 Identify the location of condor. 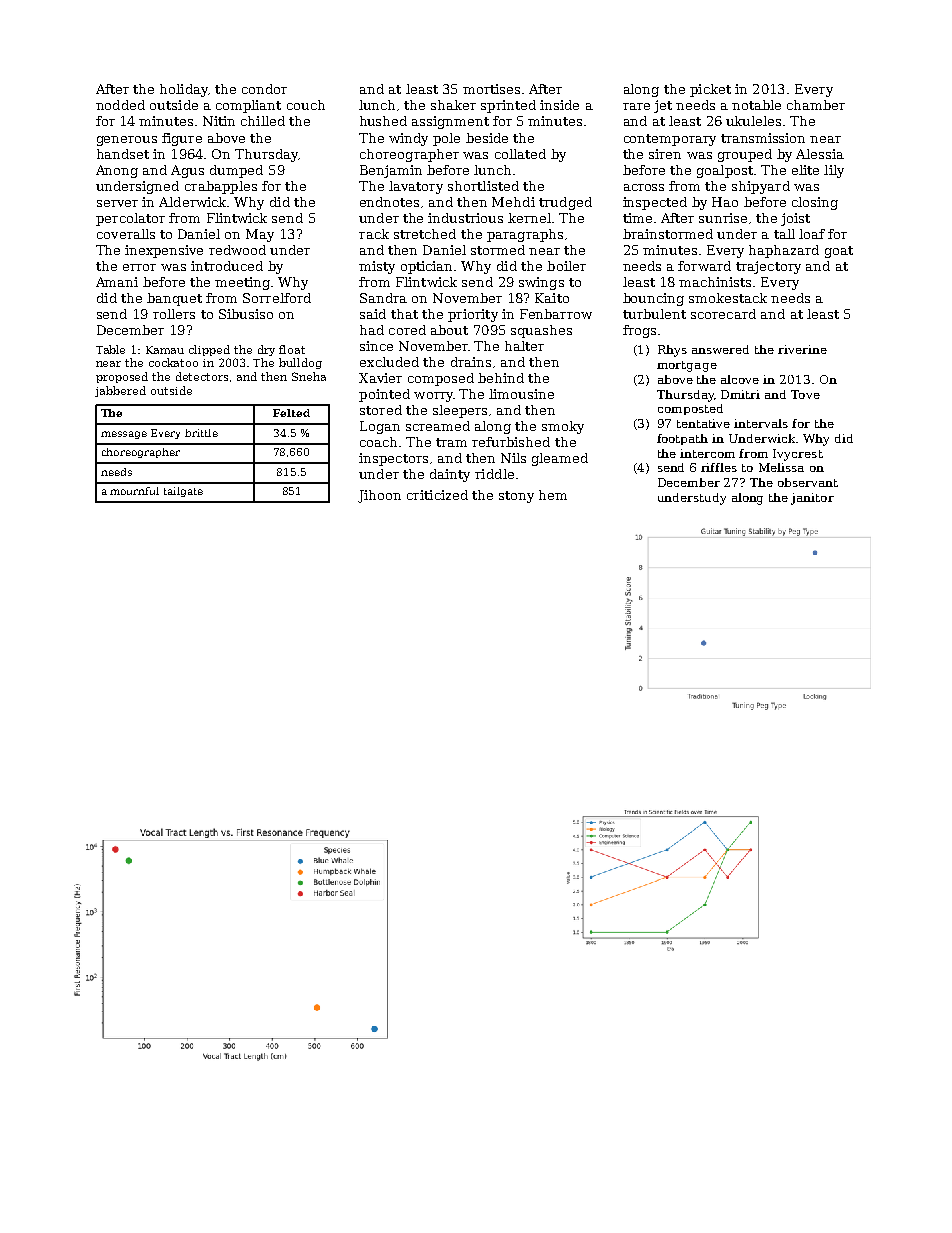
(264, 89).
